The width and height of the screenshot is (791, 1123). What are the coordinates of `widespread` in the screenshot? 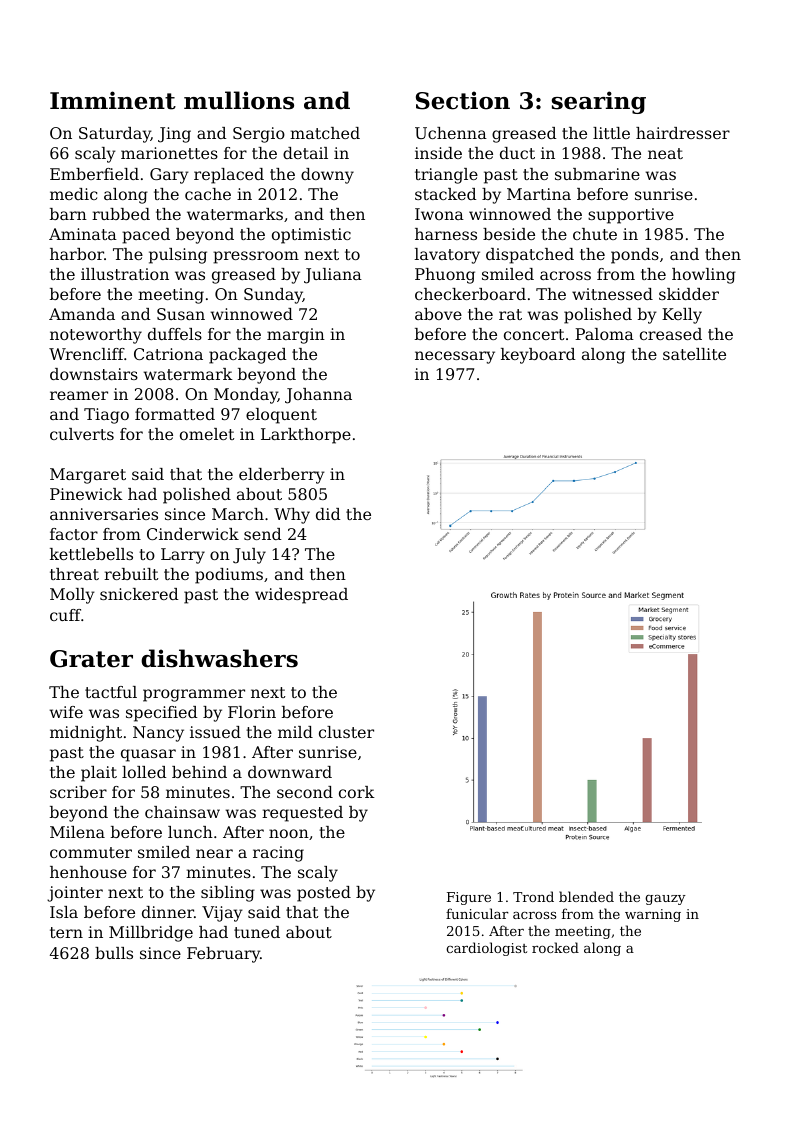 It's located at (301, 596).
